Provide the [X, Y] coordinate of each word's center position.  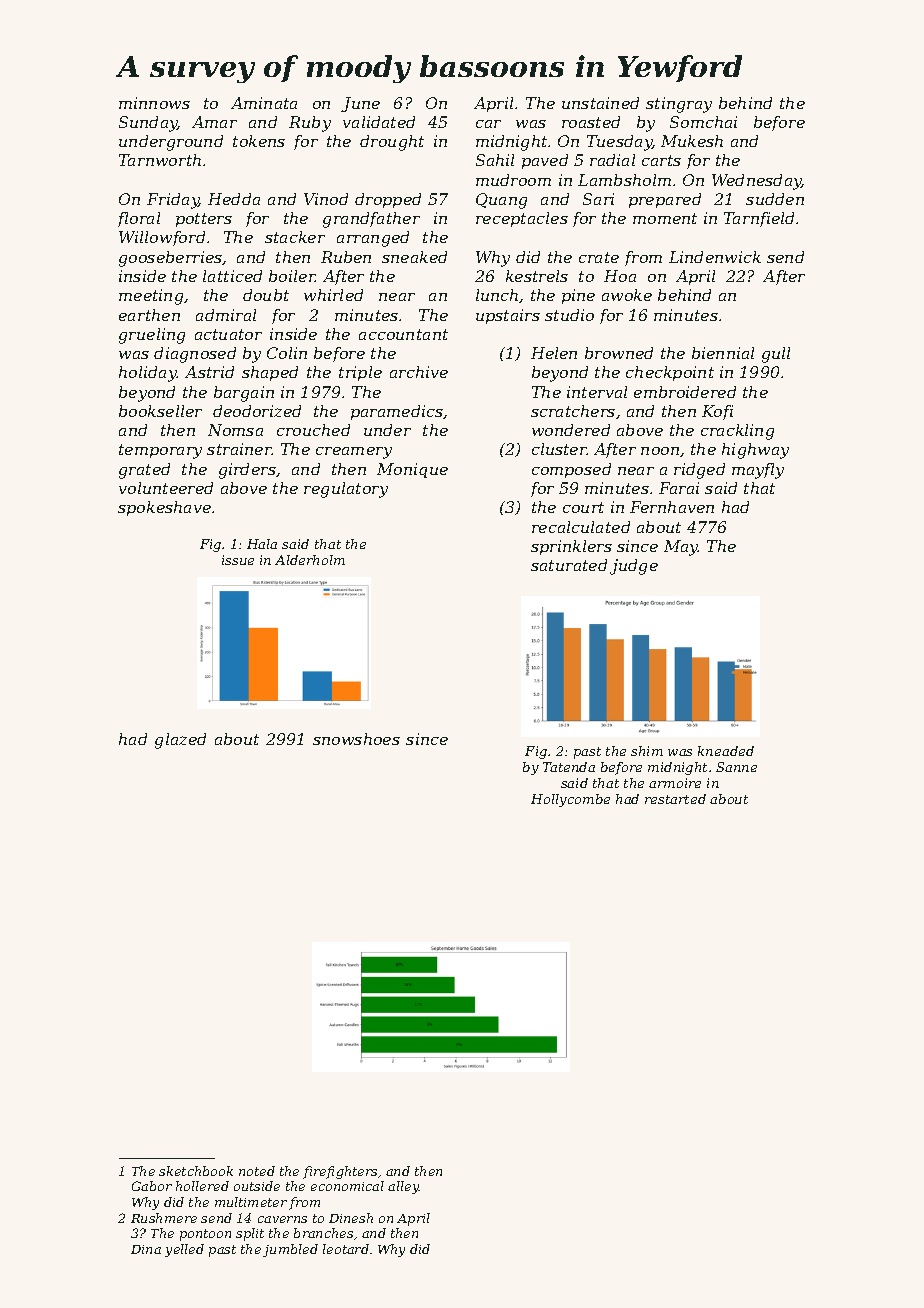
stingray [679, 105]
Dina [146, 1249]
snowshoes [356, 739]
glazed [180, 741]
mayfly [758, 471]
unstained [600, 103]
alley [403, 1187]
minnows [154, 103]
